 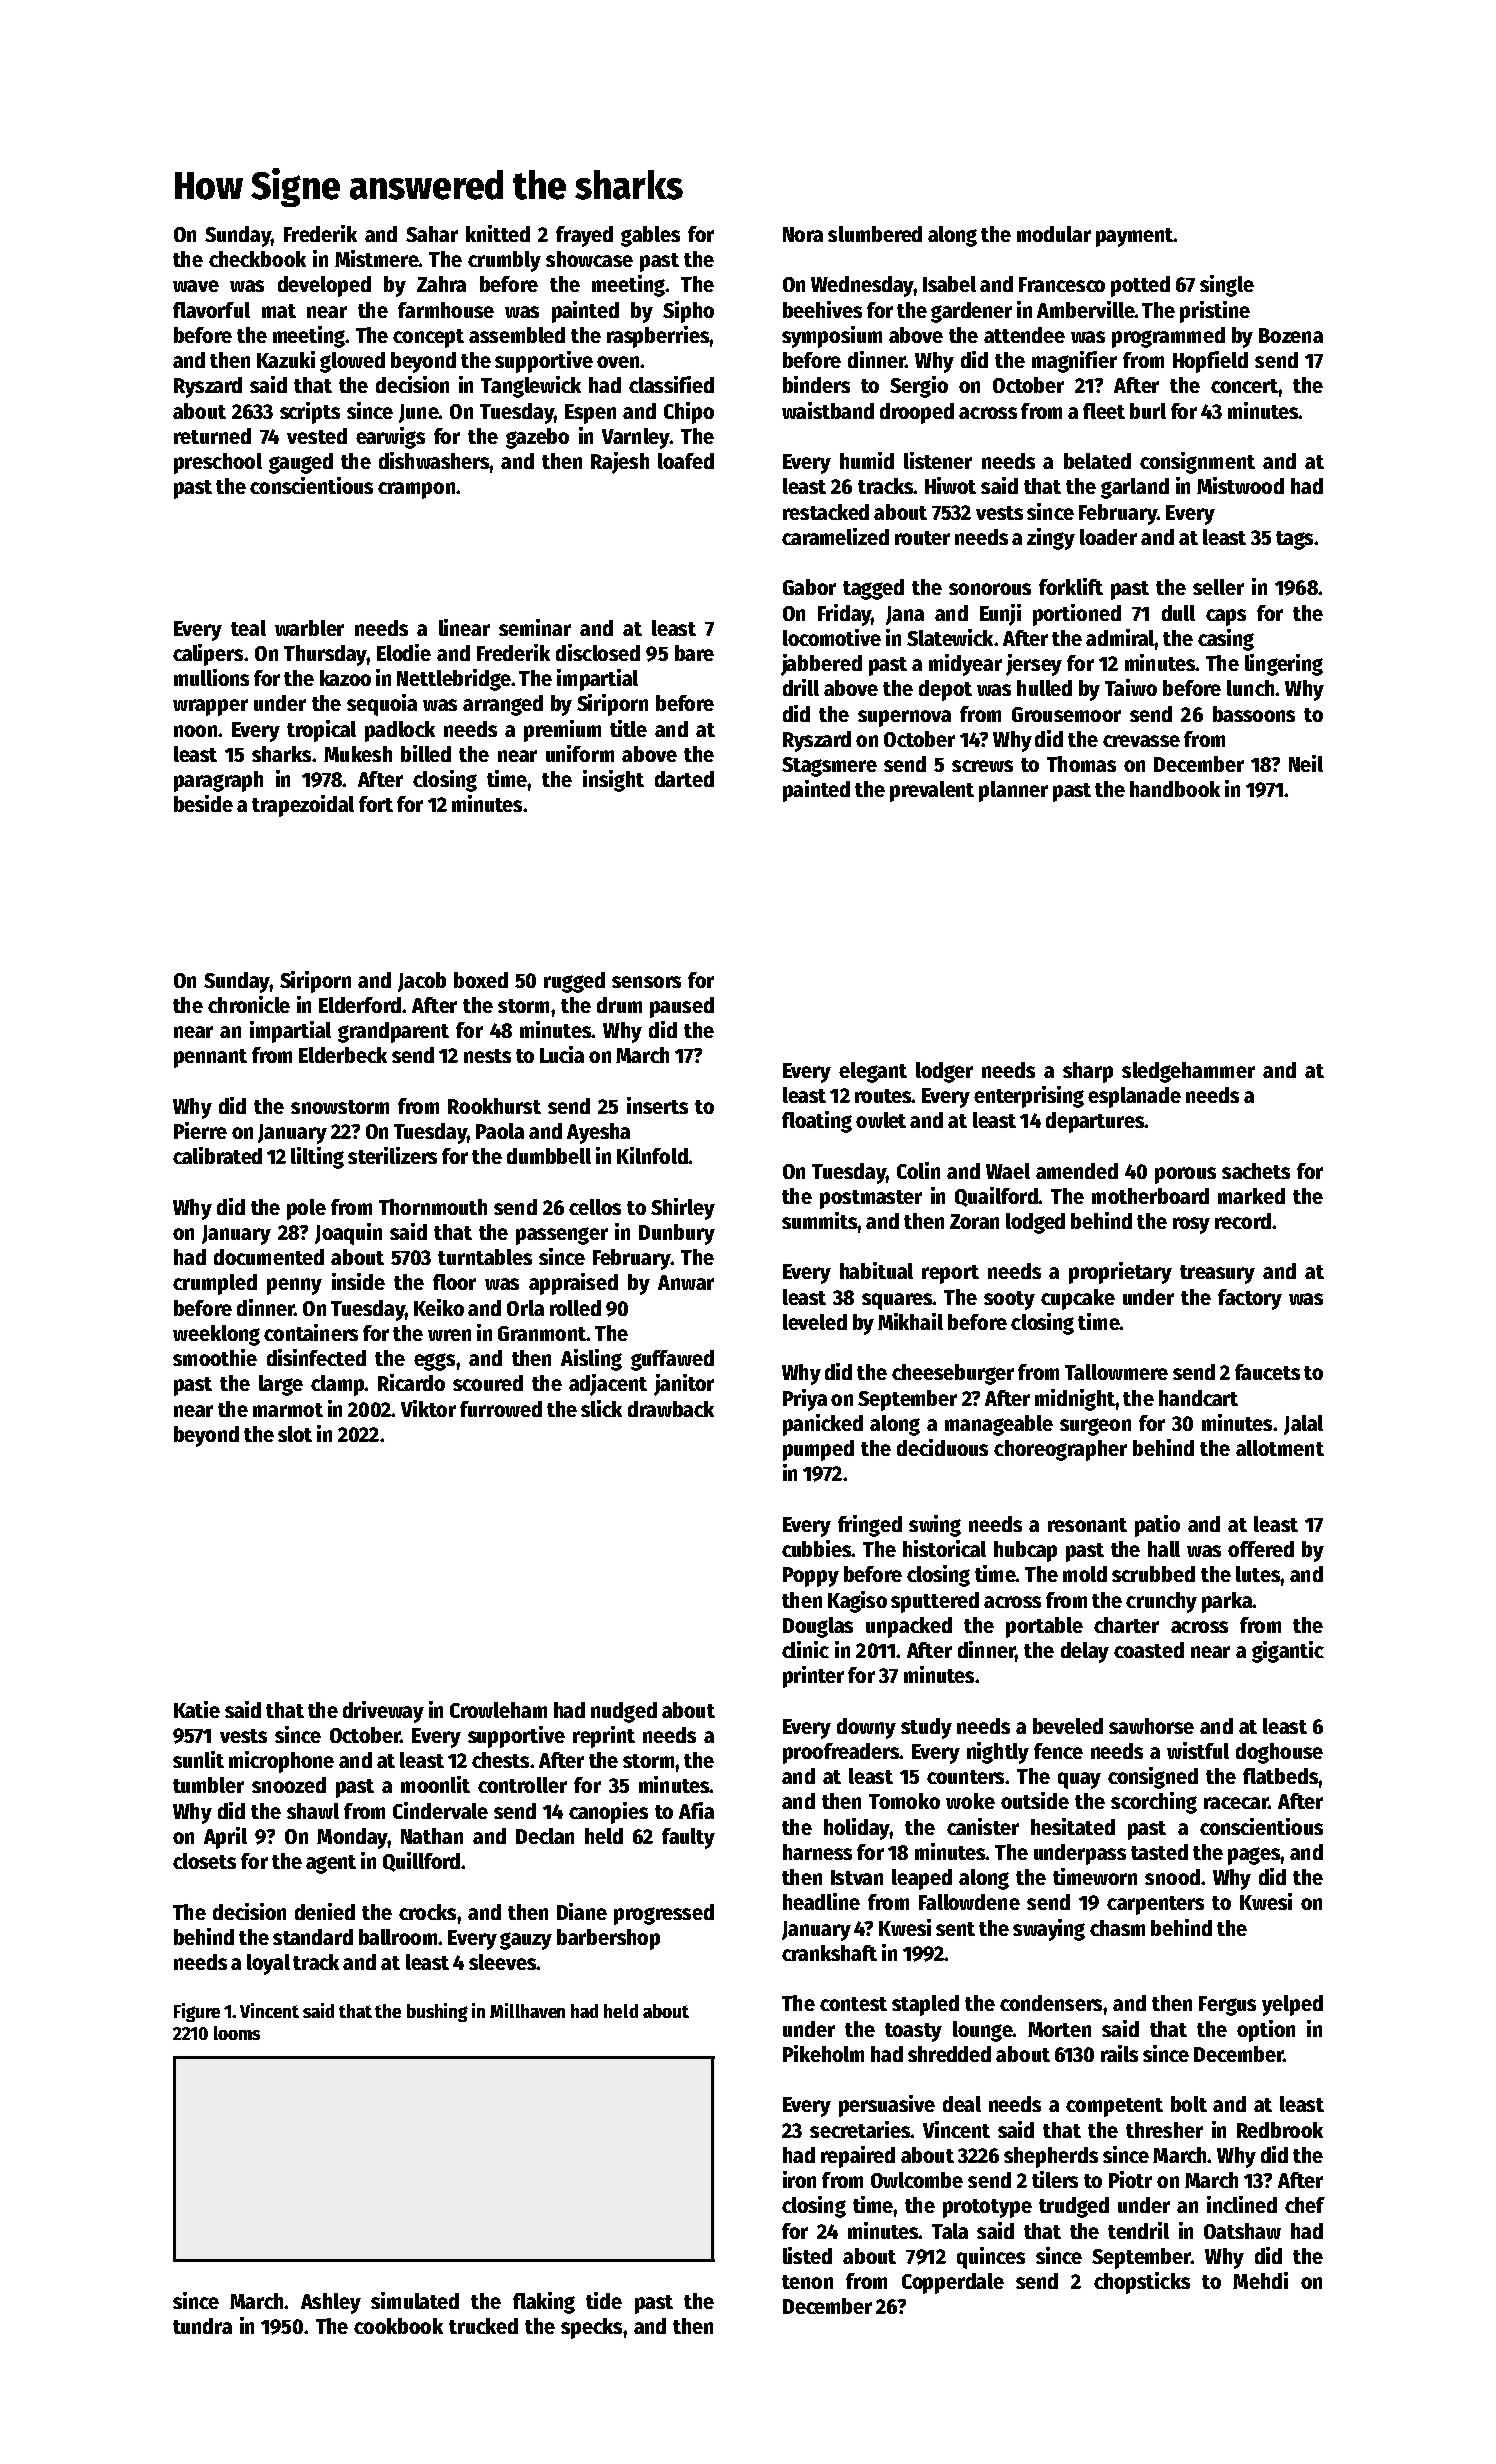 What do you see at coordinates (917, 413) in the screenshot?
I see `drooped` at bounding box center [917, 413].
